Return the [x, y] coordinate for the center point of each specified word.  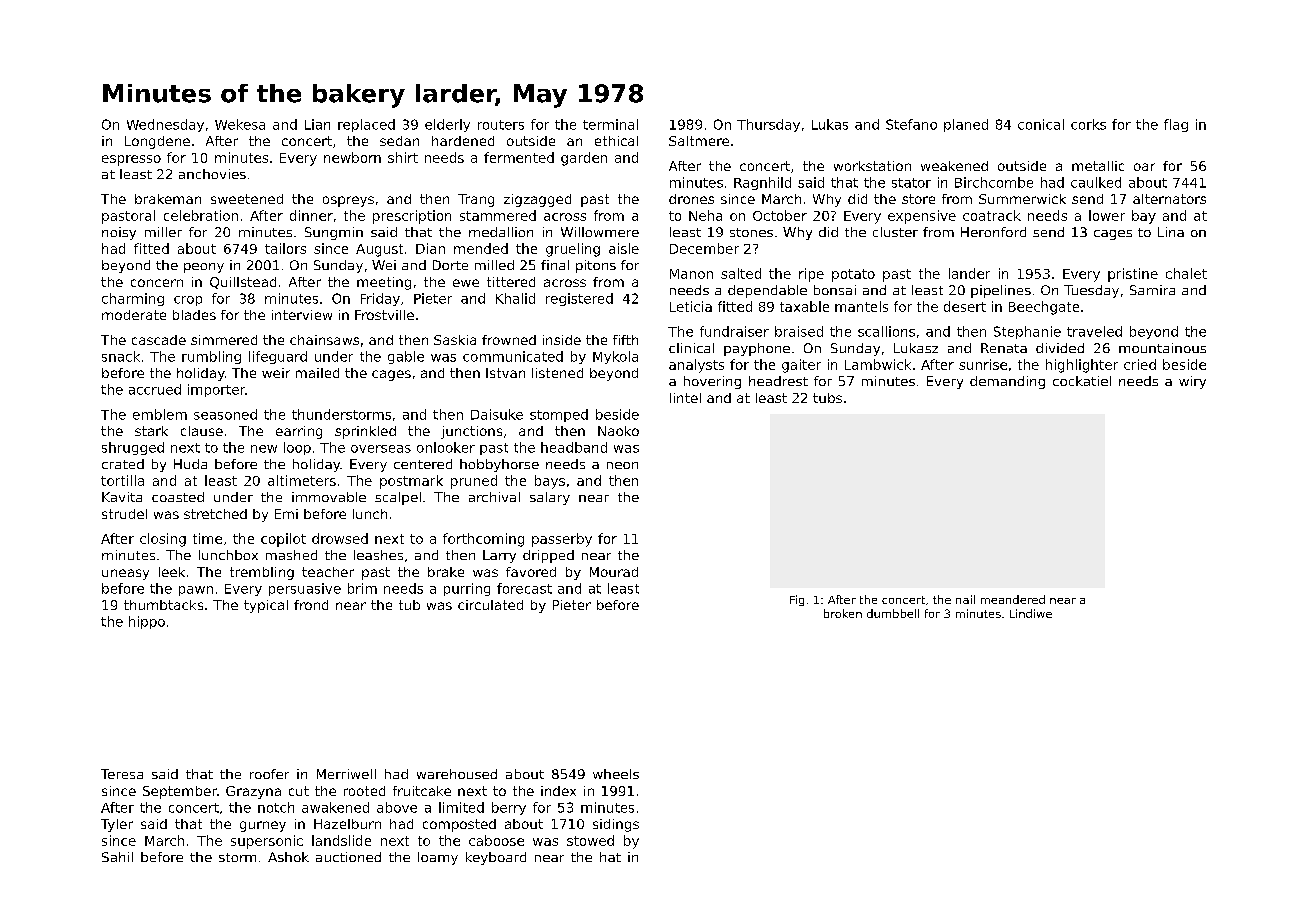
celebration [201, 215]
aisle [624, 248]
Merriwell [346, 774]
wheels [616, 774]
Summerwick [1022, 199]
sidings [616, 825]
